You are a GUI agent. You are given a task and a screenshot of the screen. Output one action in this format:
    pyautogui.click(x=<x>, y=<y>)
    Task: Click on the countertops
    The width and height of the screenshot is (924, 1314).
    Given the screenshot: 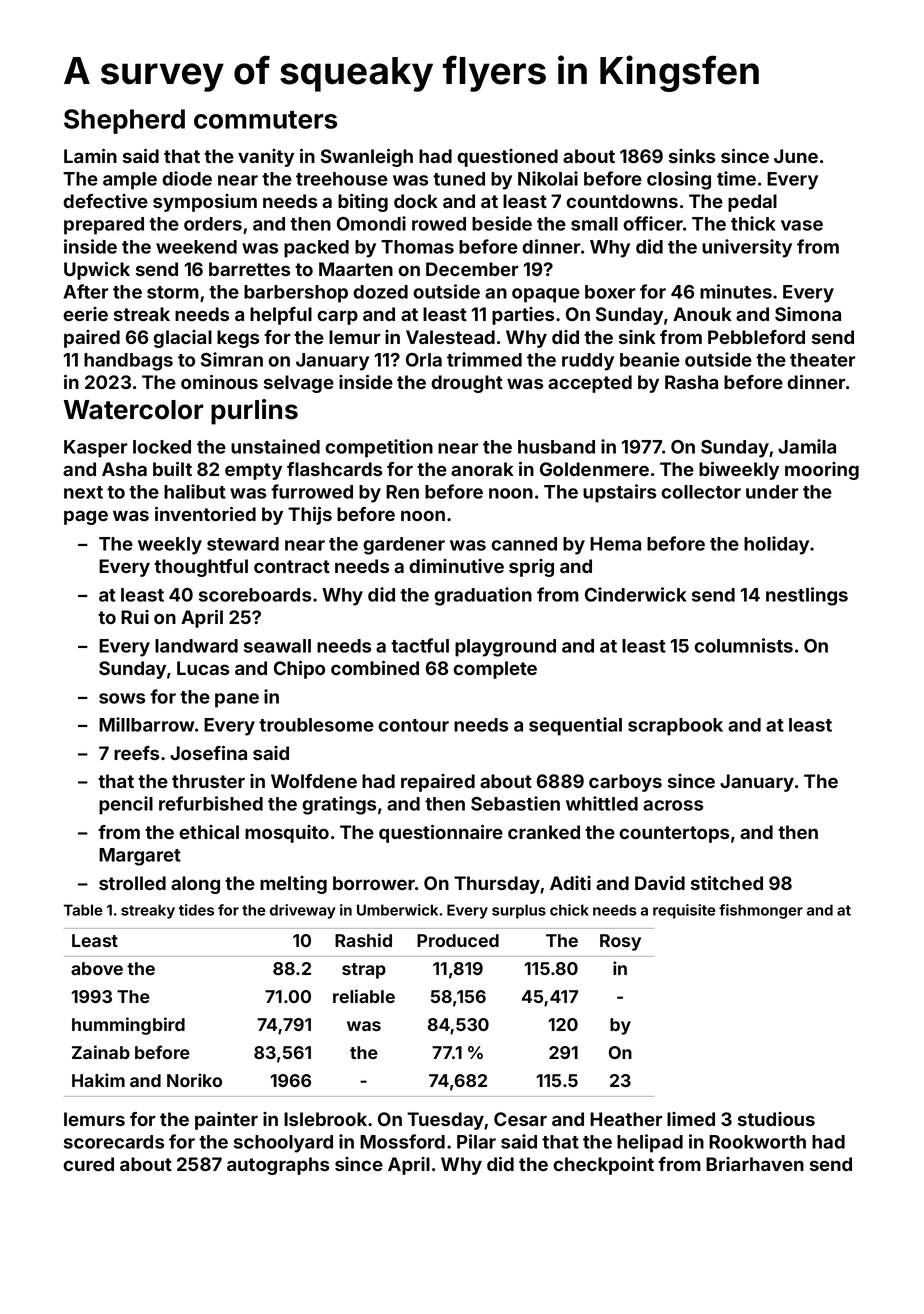 What is the action you would take?
    pyautogui.click(x=674, y=834)
